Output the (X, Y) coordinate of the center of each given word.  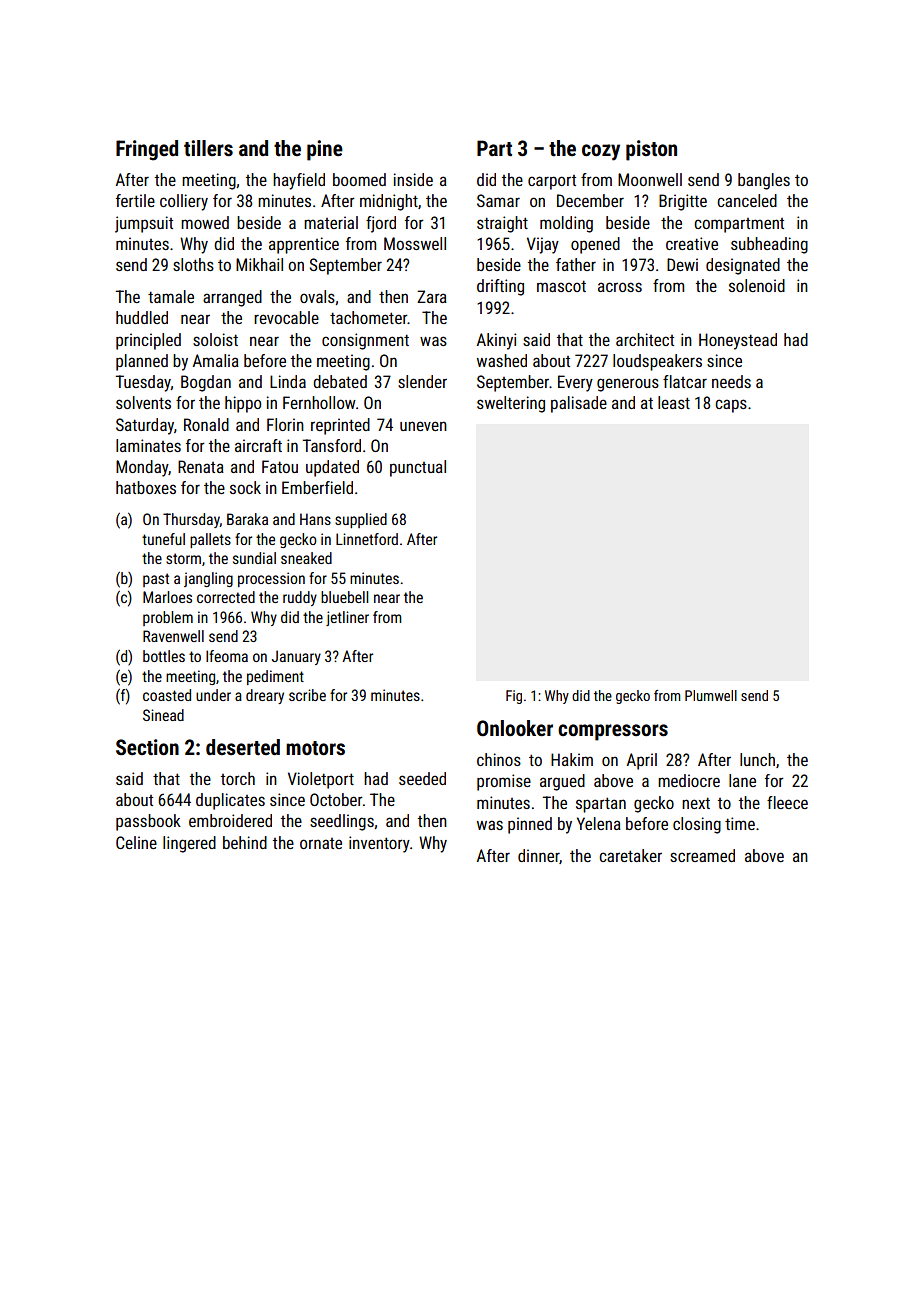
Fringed (147, 150)
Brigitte (683, 202)
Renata (201, 466)
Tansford (332, 445)
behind (245, 842)
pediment (275, 677)
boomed (359, 179)
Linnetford (367, 539)
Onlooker (515, 728)
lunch (757, 759)
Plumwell (711, 695)
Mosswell (415, 243)
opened (595, 245)
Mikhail (259, 264)
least (674, 402)
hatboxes (146, 487)
